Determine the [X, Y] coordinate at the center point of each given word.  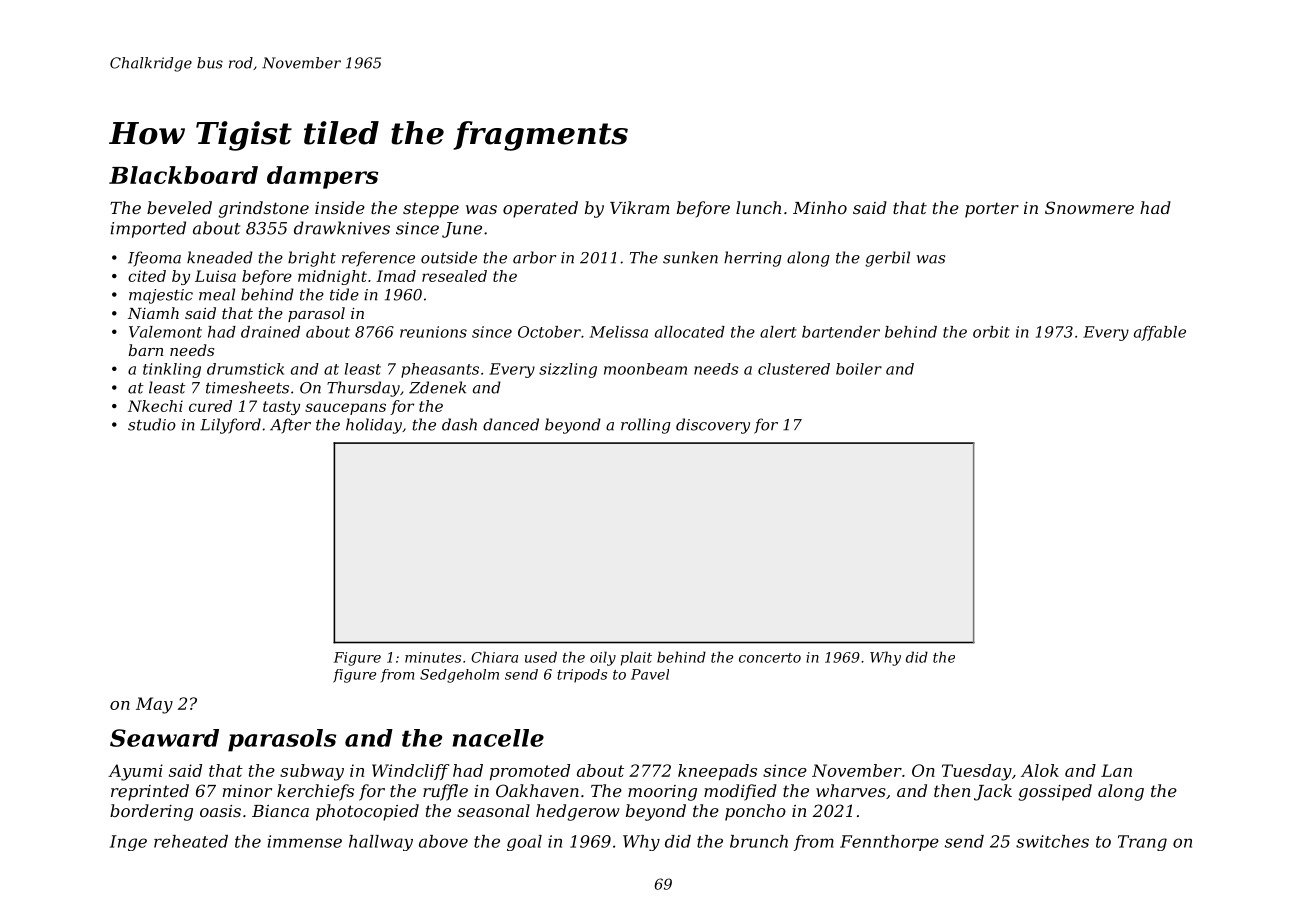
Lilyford [230, 426]
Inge [128, 843]
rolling [646, 426]
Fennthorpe [889, 843]
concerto [770, 658]
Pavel [650, 674]
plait [636, 658]
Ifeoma [154, 259]
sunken [690, 257]
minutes [433, 657]
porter [992, 210]
